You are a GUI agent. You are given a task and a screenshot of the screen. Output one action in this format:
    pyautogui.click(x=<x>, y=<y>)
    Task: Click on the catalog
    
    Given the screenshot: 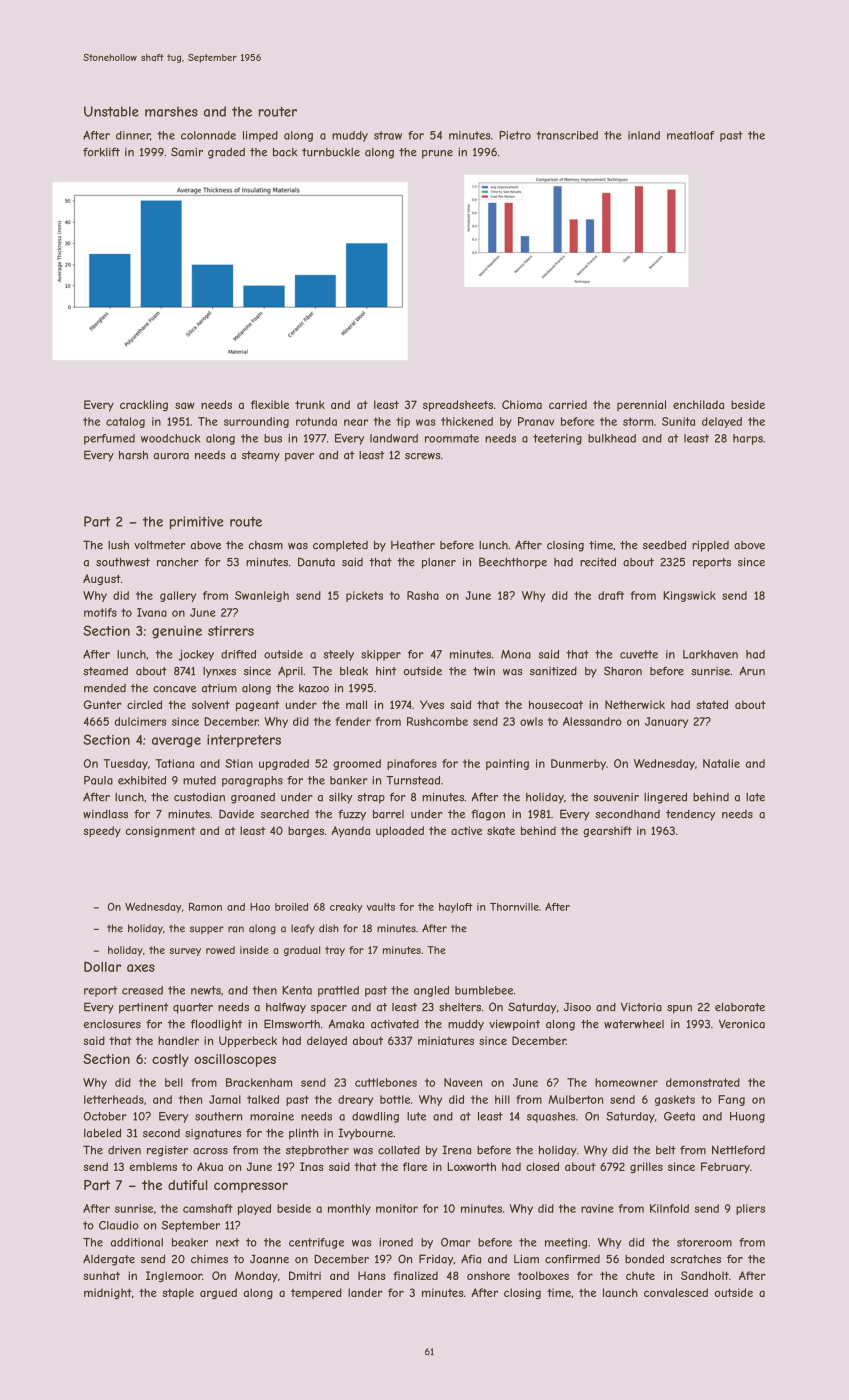 What is the action you would take?
    pyautogui.click(x=125, y=422)
